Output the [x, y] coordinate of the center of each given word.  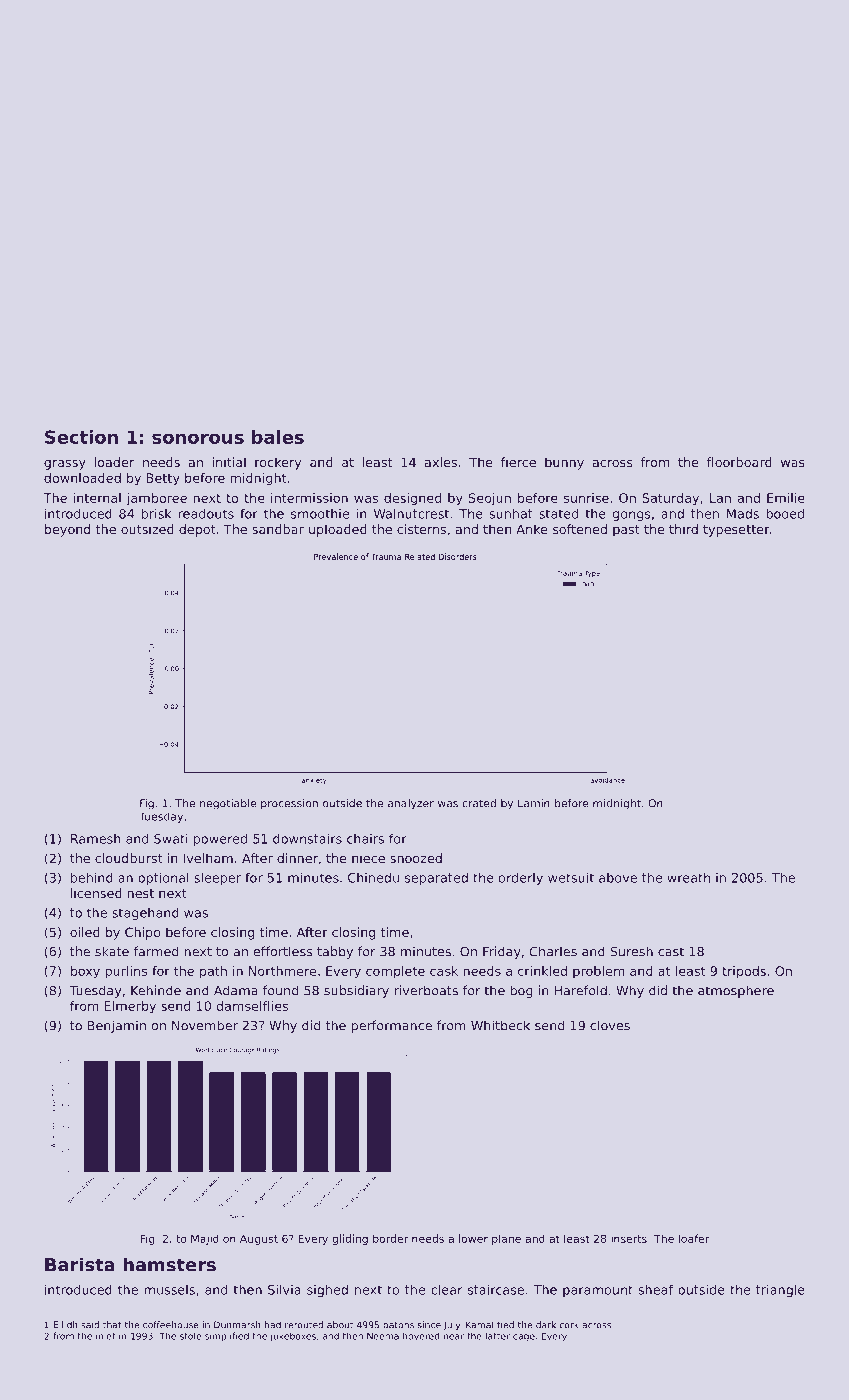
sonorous [198, 438]
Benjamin [117, 1026]
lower [473, 1238]
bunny [564, 463]
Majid [205, 1239]
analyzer [411, 804]
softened [580, 529]
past [626, 531]
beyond [67, 530]
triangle [780, 1290]
